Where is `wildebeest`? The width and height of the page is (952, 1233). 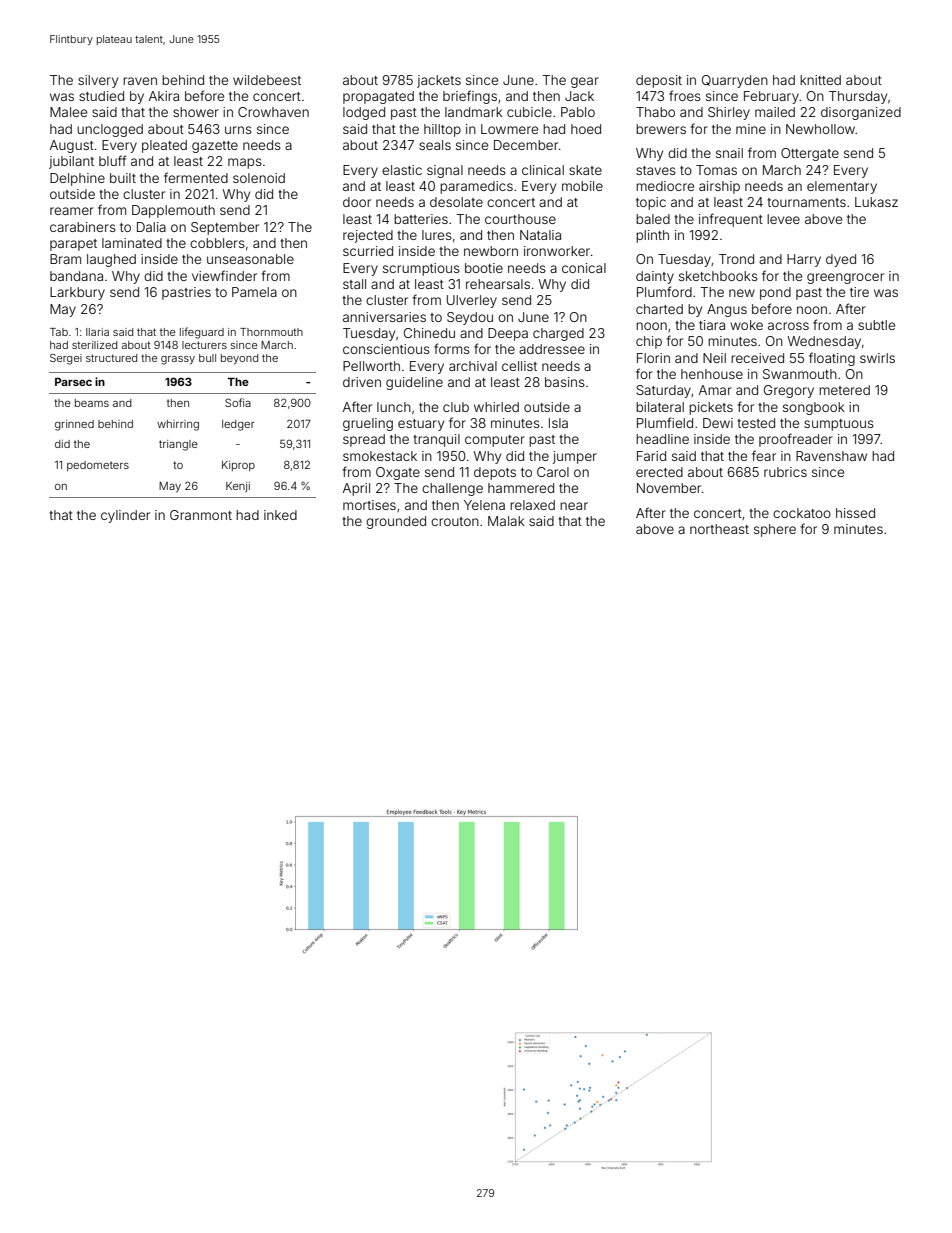
wildebeest is located at coordinates (267, 80).
